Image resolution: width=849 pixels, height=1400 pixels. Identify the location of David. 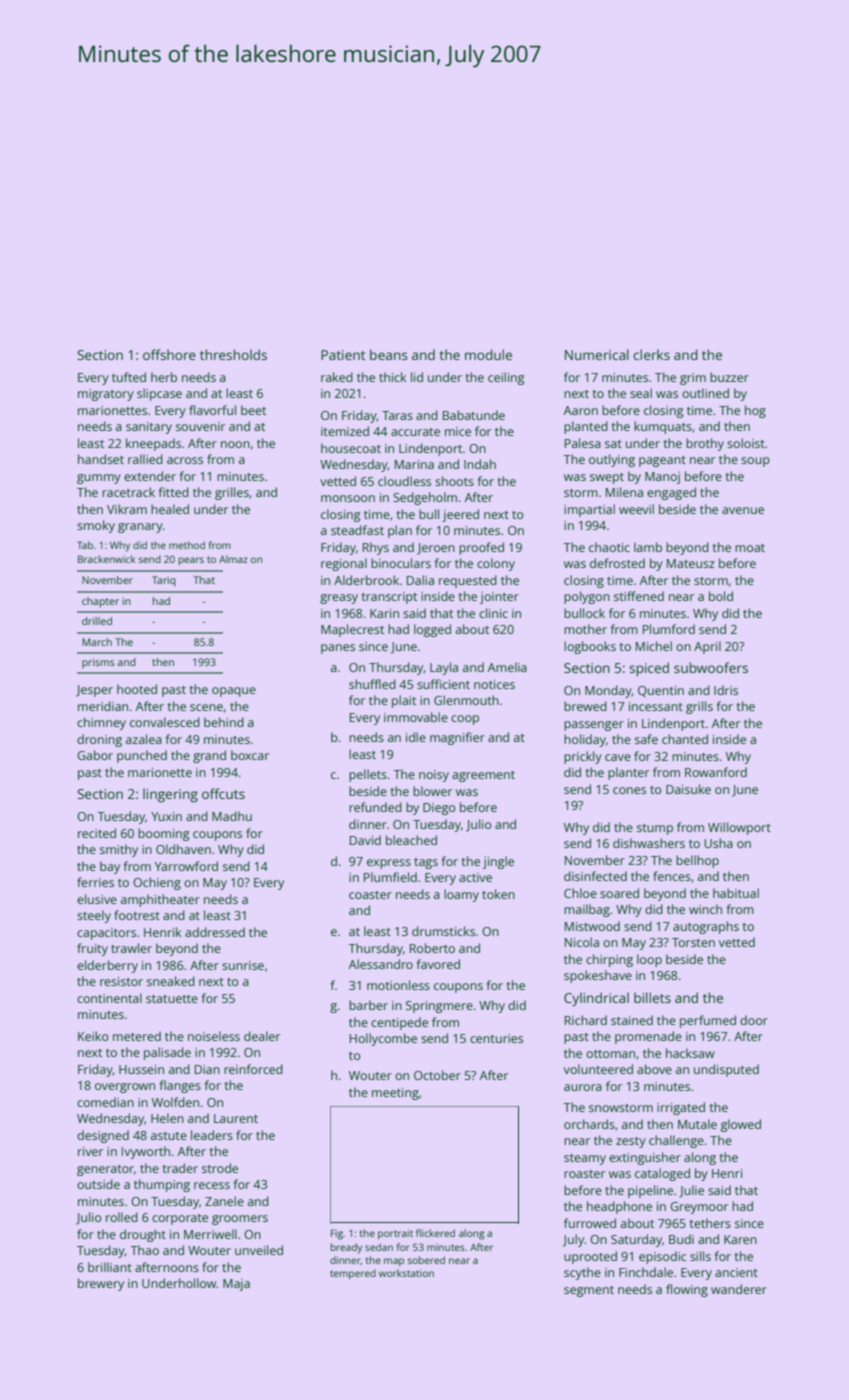
(365, 840).
